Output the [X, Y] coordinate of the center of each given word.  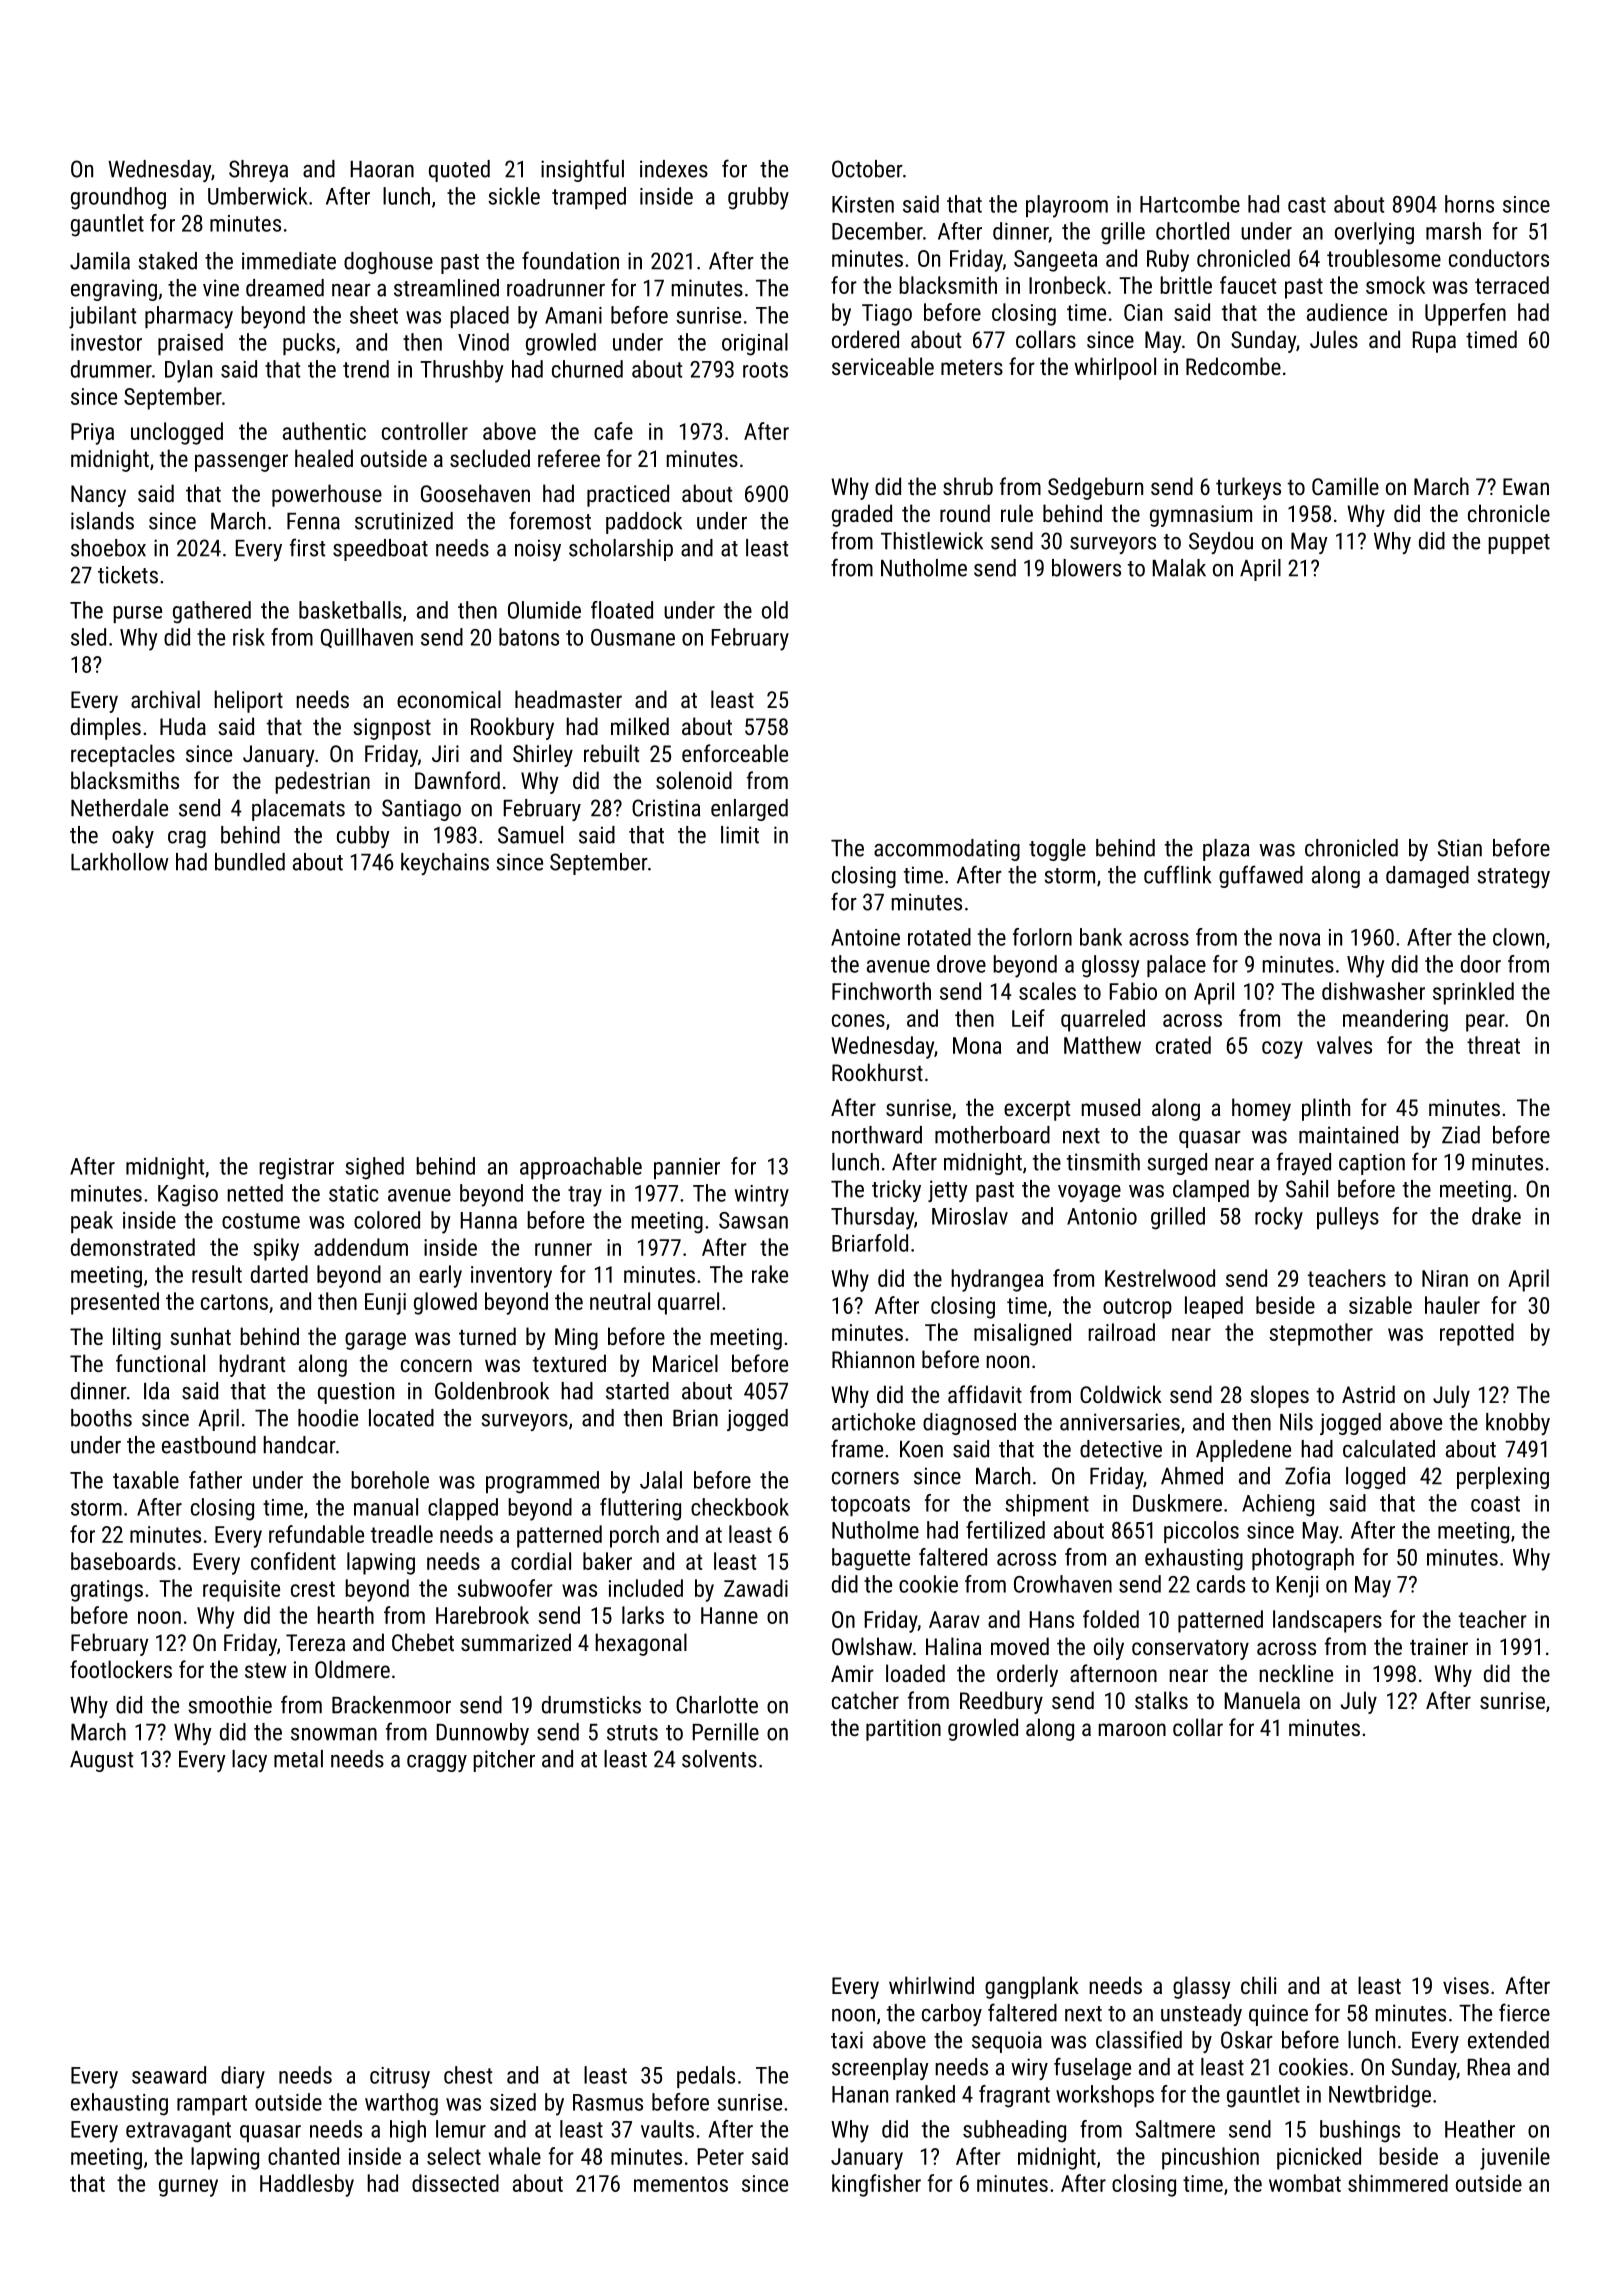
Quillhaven [367, 638]
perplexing [1503, 1478]
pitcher [504, 1761]
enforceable [735, 753]
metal [298, 1759]
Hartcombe [1190, 204]
